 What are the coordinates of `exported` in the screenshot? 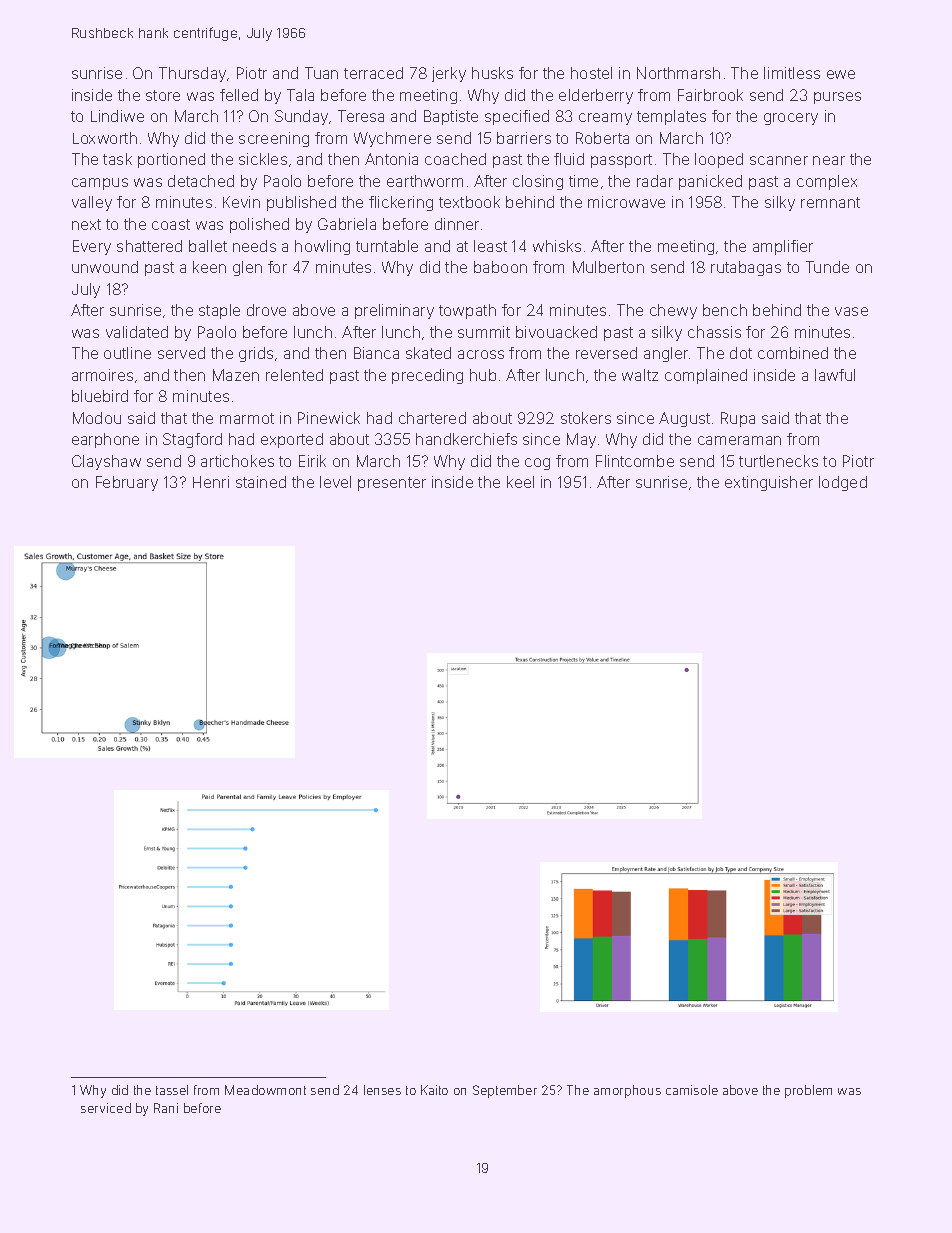 It's located at (292, 440).
